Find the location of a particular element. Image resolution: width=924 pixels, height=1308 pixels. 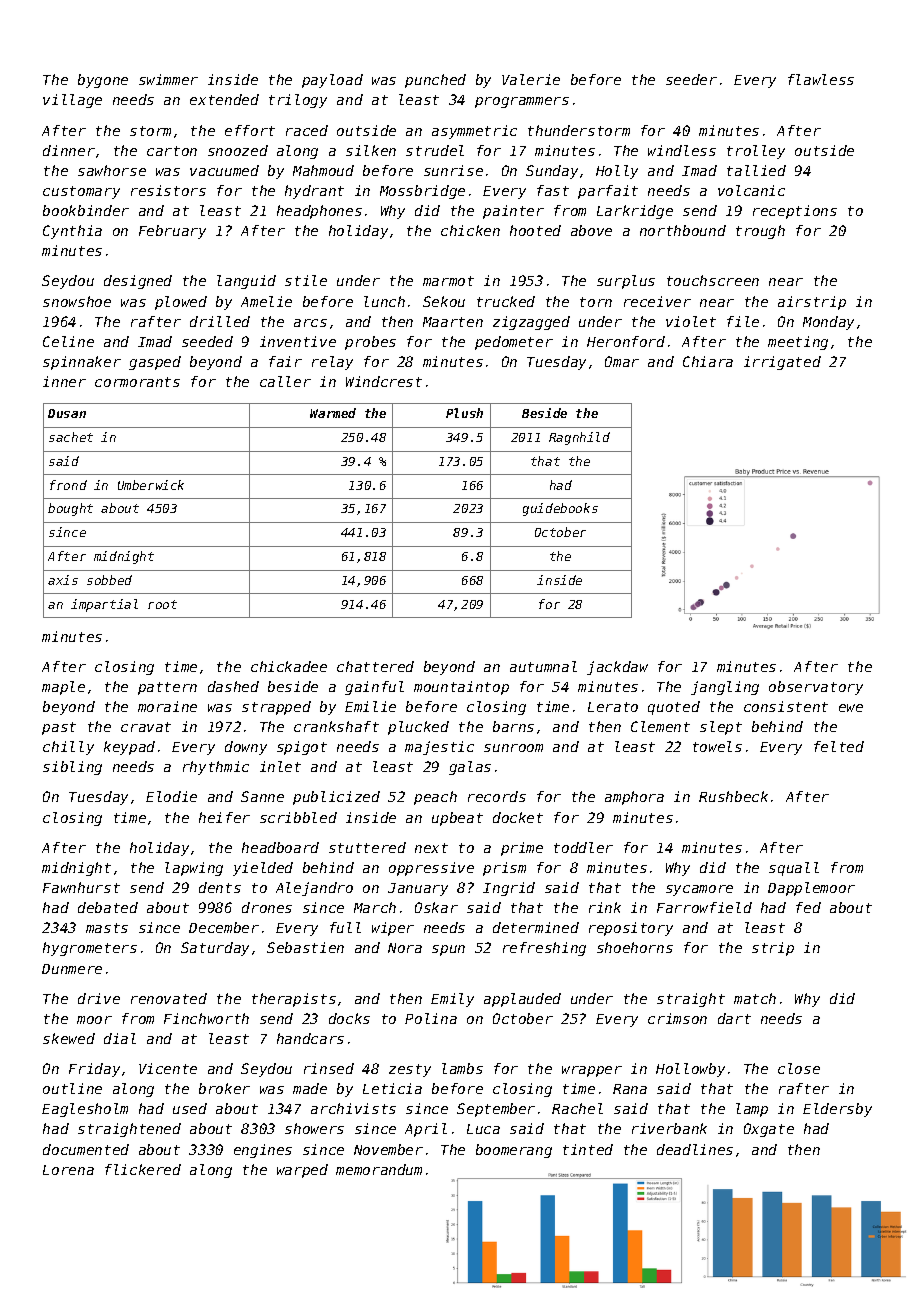

flickered is located at coordinates (143, 1169).
